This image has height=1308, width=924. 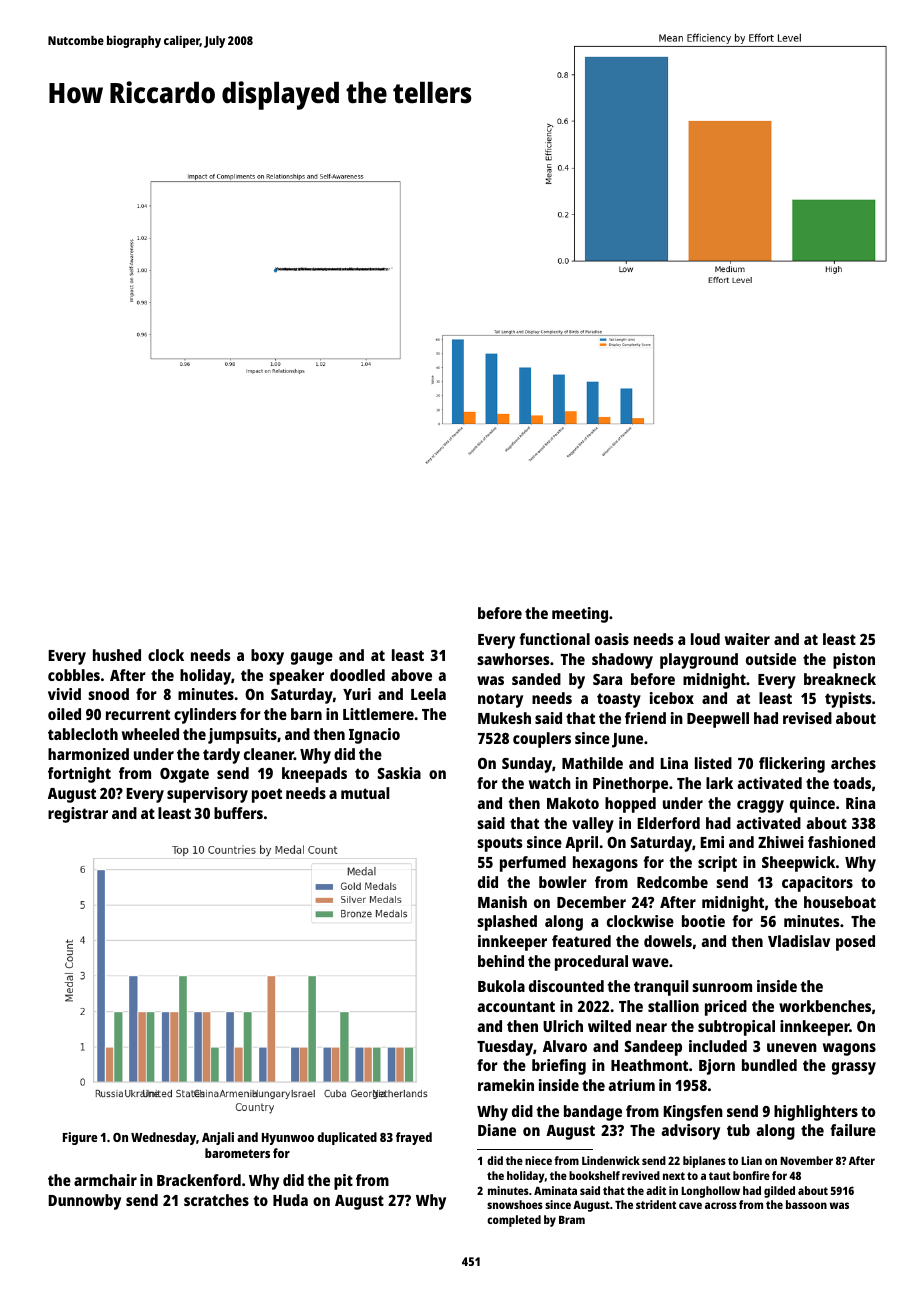 I want to click on above, so click(x=411, y=675).
